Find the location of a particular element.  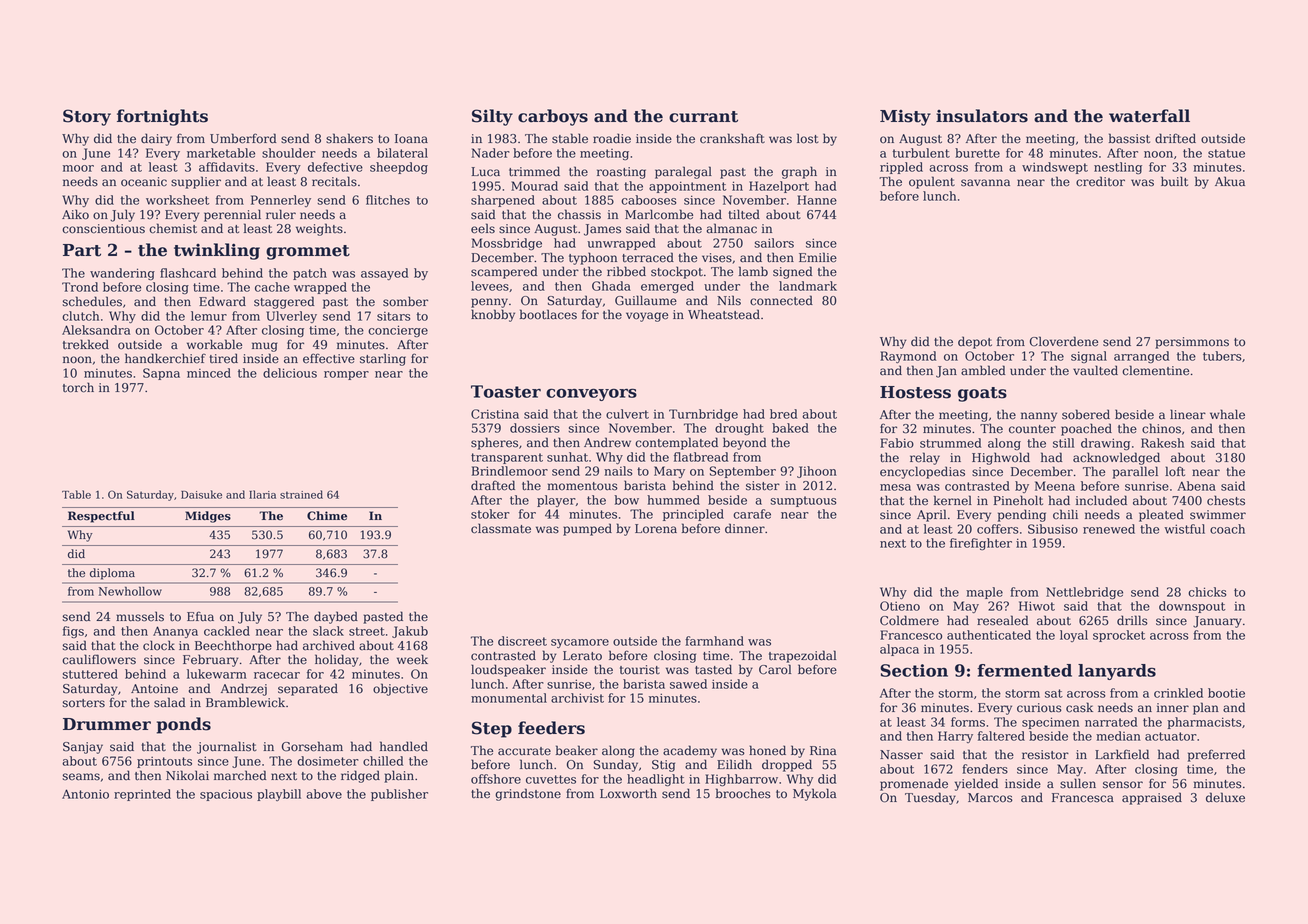

worksheet is located at coordinates (177, 200).
